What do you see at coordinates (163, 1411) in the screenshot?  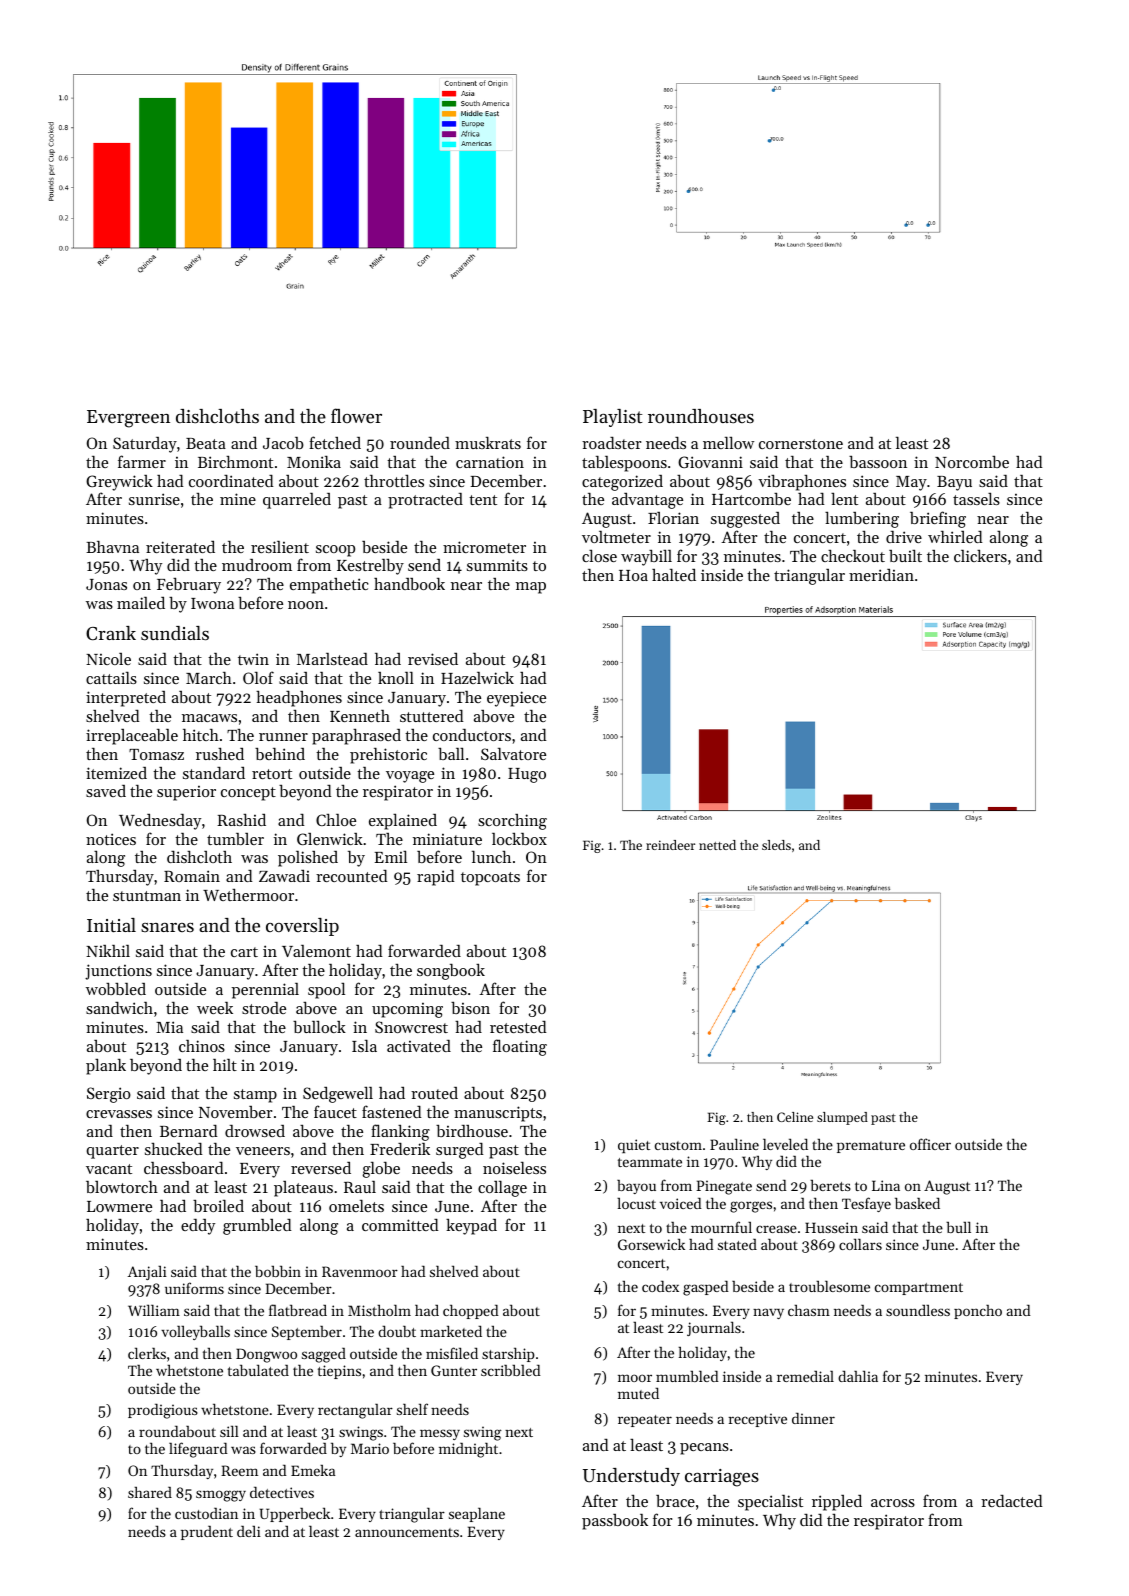 I see `prodigious` at bounding box center [163, 1411].
